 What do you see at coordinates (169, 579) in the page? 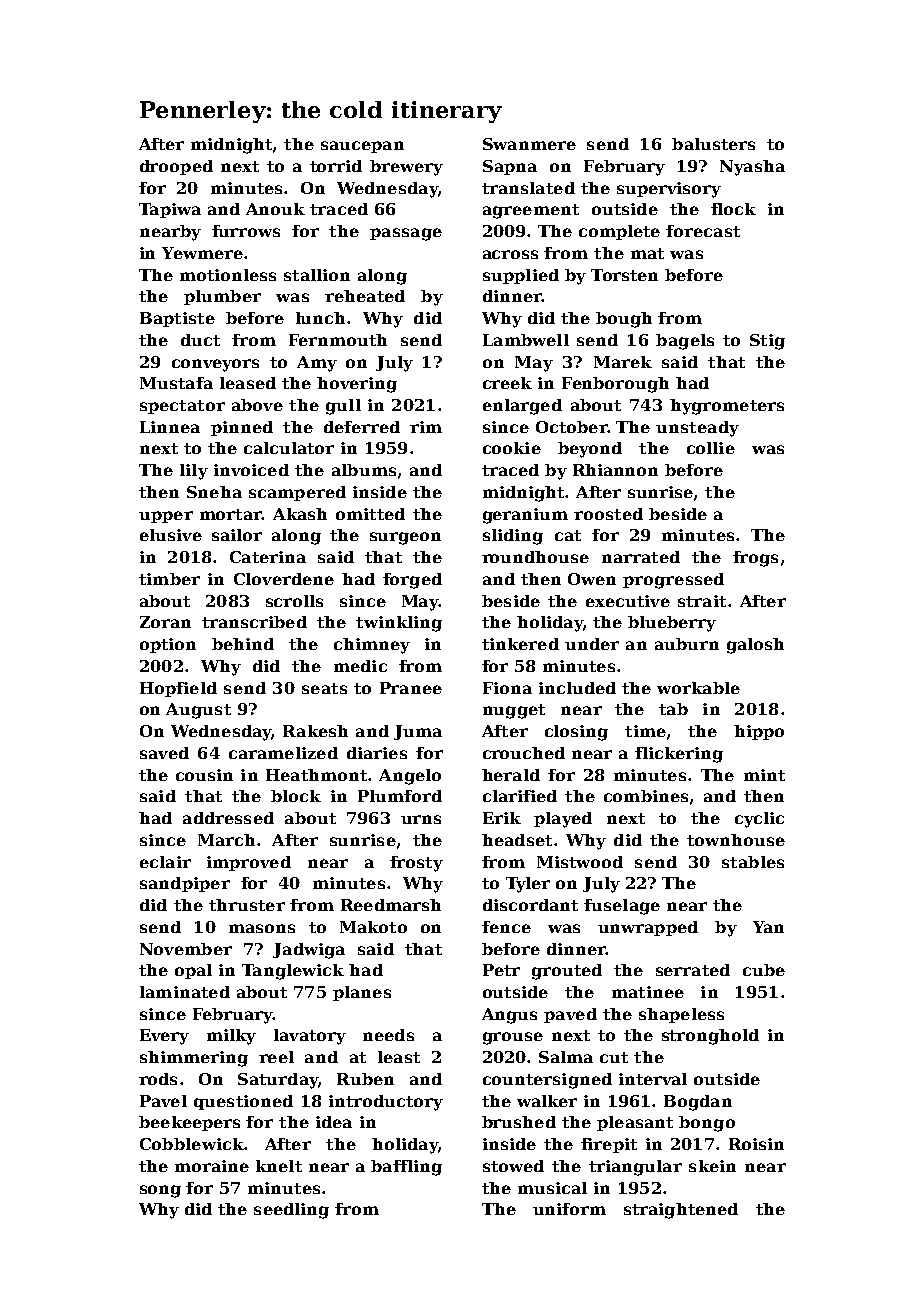
I see `timber` at bounding box center [169, 579].
